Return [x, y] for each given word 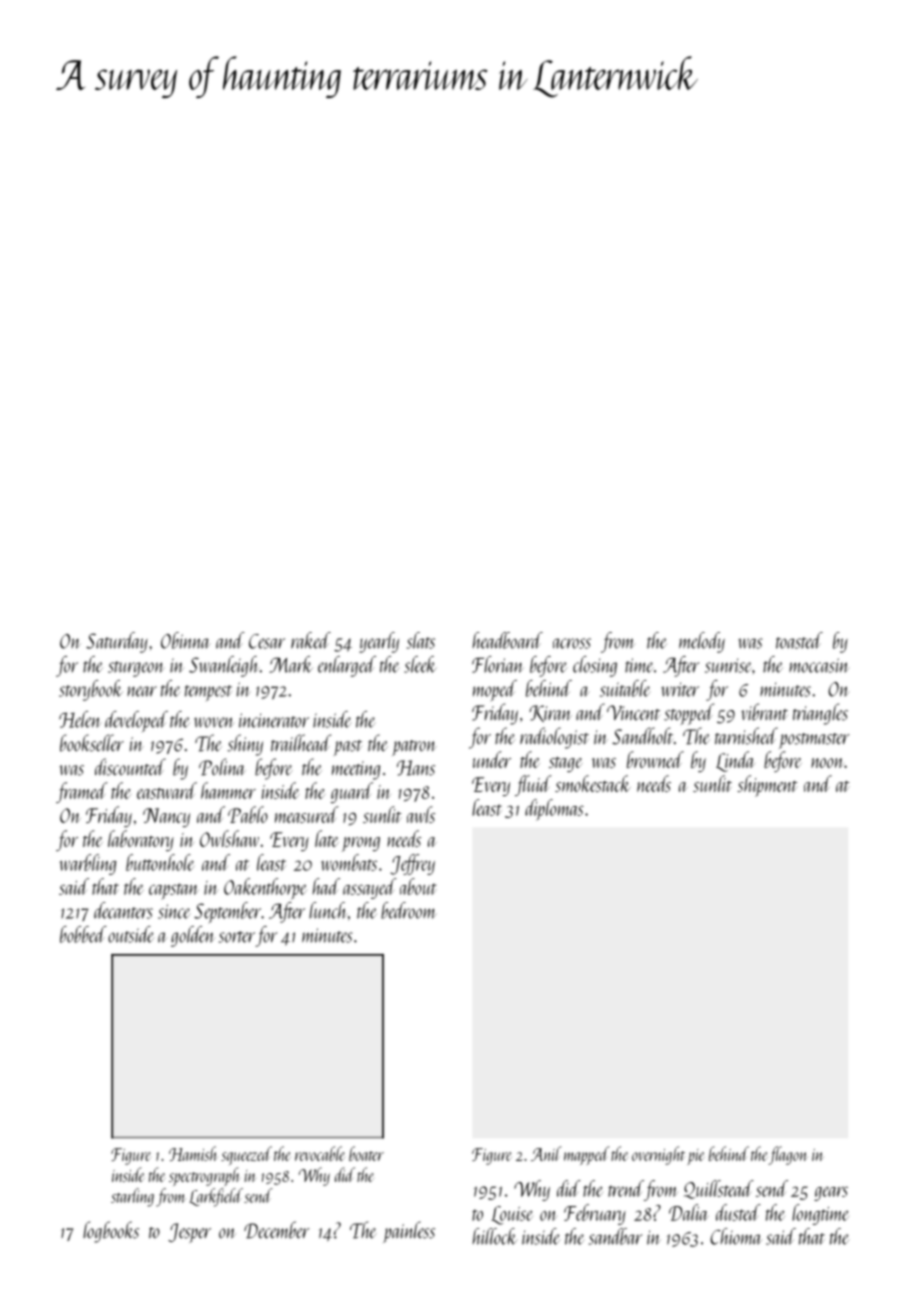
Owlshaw [229, 838]
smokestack [593, 783]
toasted [799, 640]
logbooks [111, 1232]
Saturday [117, 642]
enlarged [347, 666]
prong [361, 844]
